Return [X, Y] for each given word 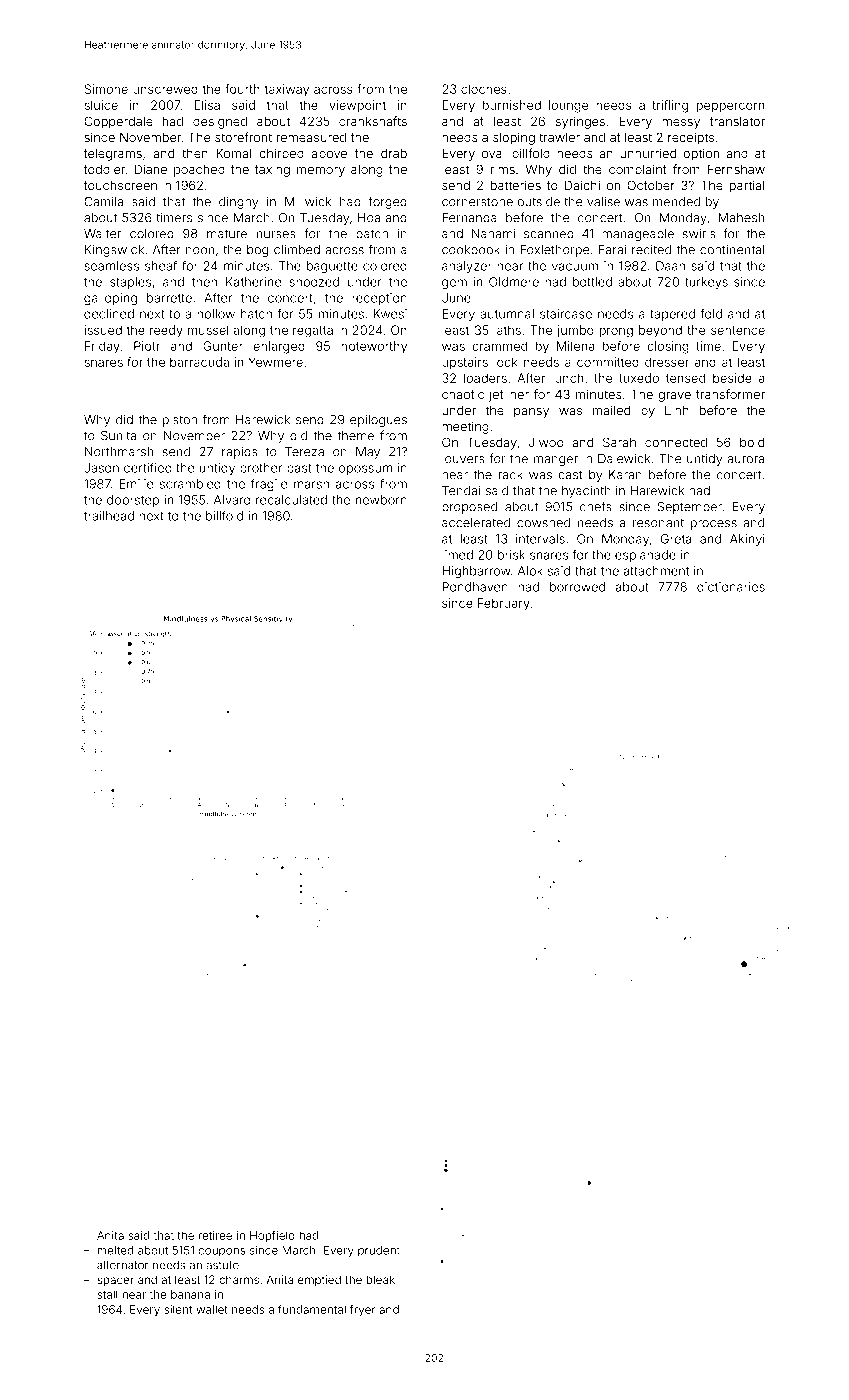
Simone [106, 89]
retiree [215, 1235]
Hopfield [272, 1236]
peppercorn [730, 107]
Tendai [461, 491]
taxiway [287, 90]
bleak [380, 1279]
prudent [379, 1251]
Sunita [118, 436]
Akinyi [747, 540]
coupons [221, 1252]
